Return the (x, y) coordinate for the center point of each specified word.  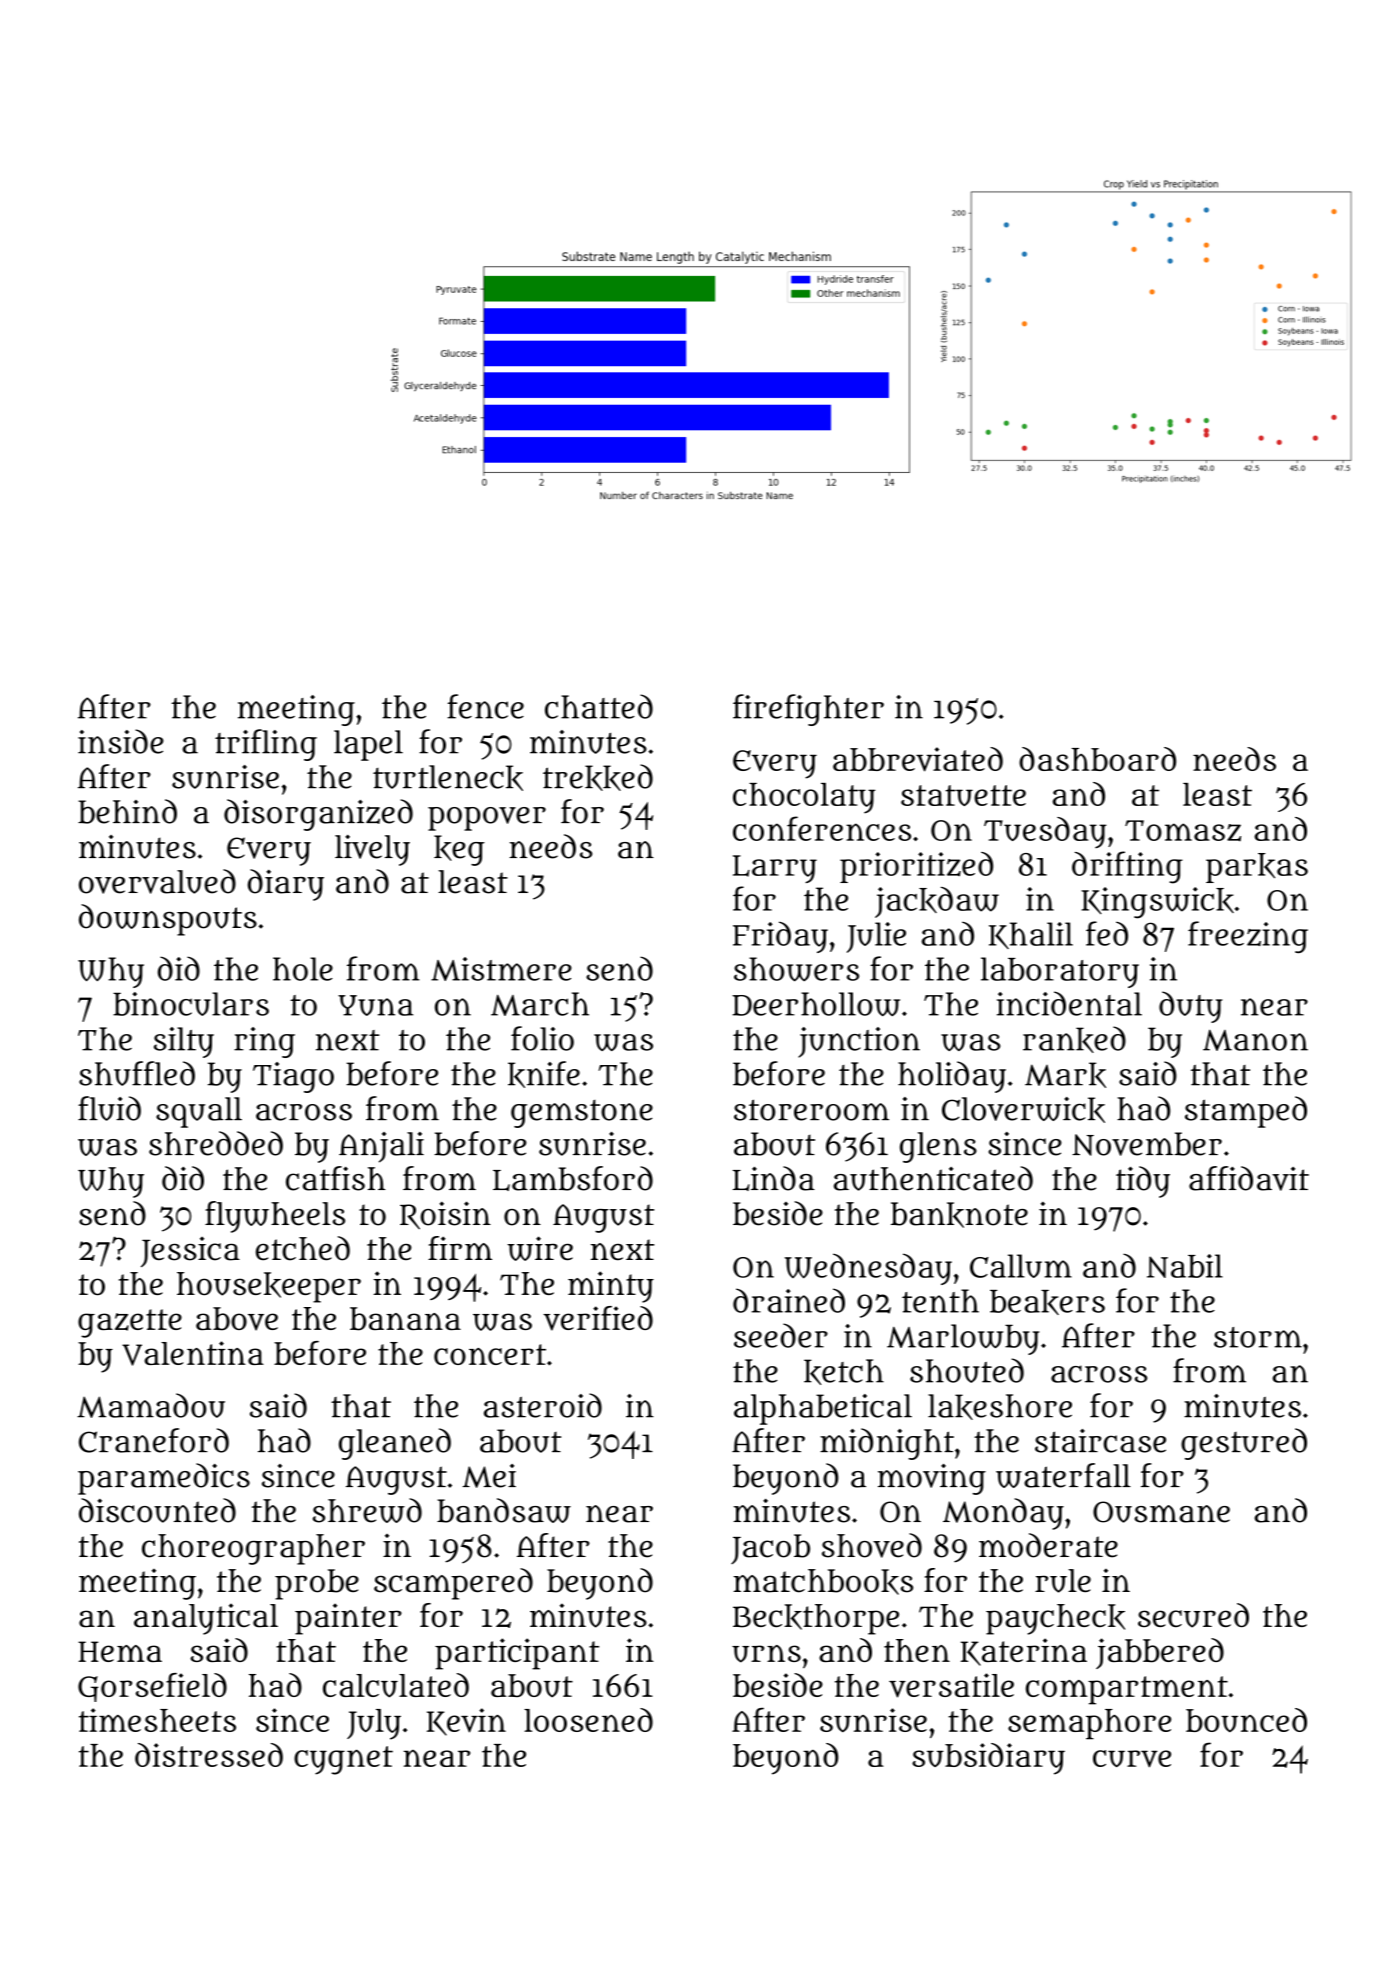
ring (264, 1042)
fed (1107, 933)
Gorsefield (152, 1687)
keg (459, 850)
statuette (963, 795)
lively (372, 850)
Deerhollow (816, 1004)
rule (1063, 1581)
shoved (872, 1545)
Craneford (154, 1440)
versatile (951, 1685)
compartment (1127, 1690)
